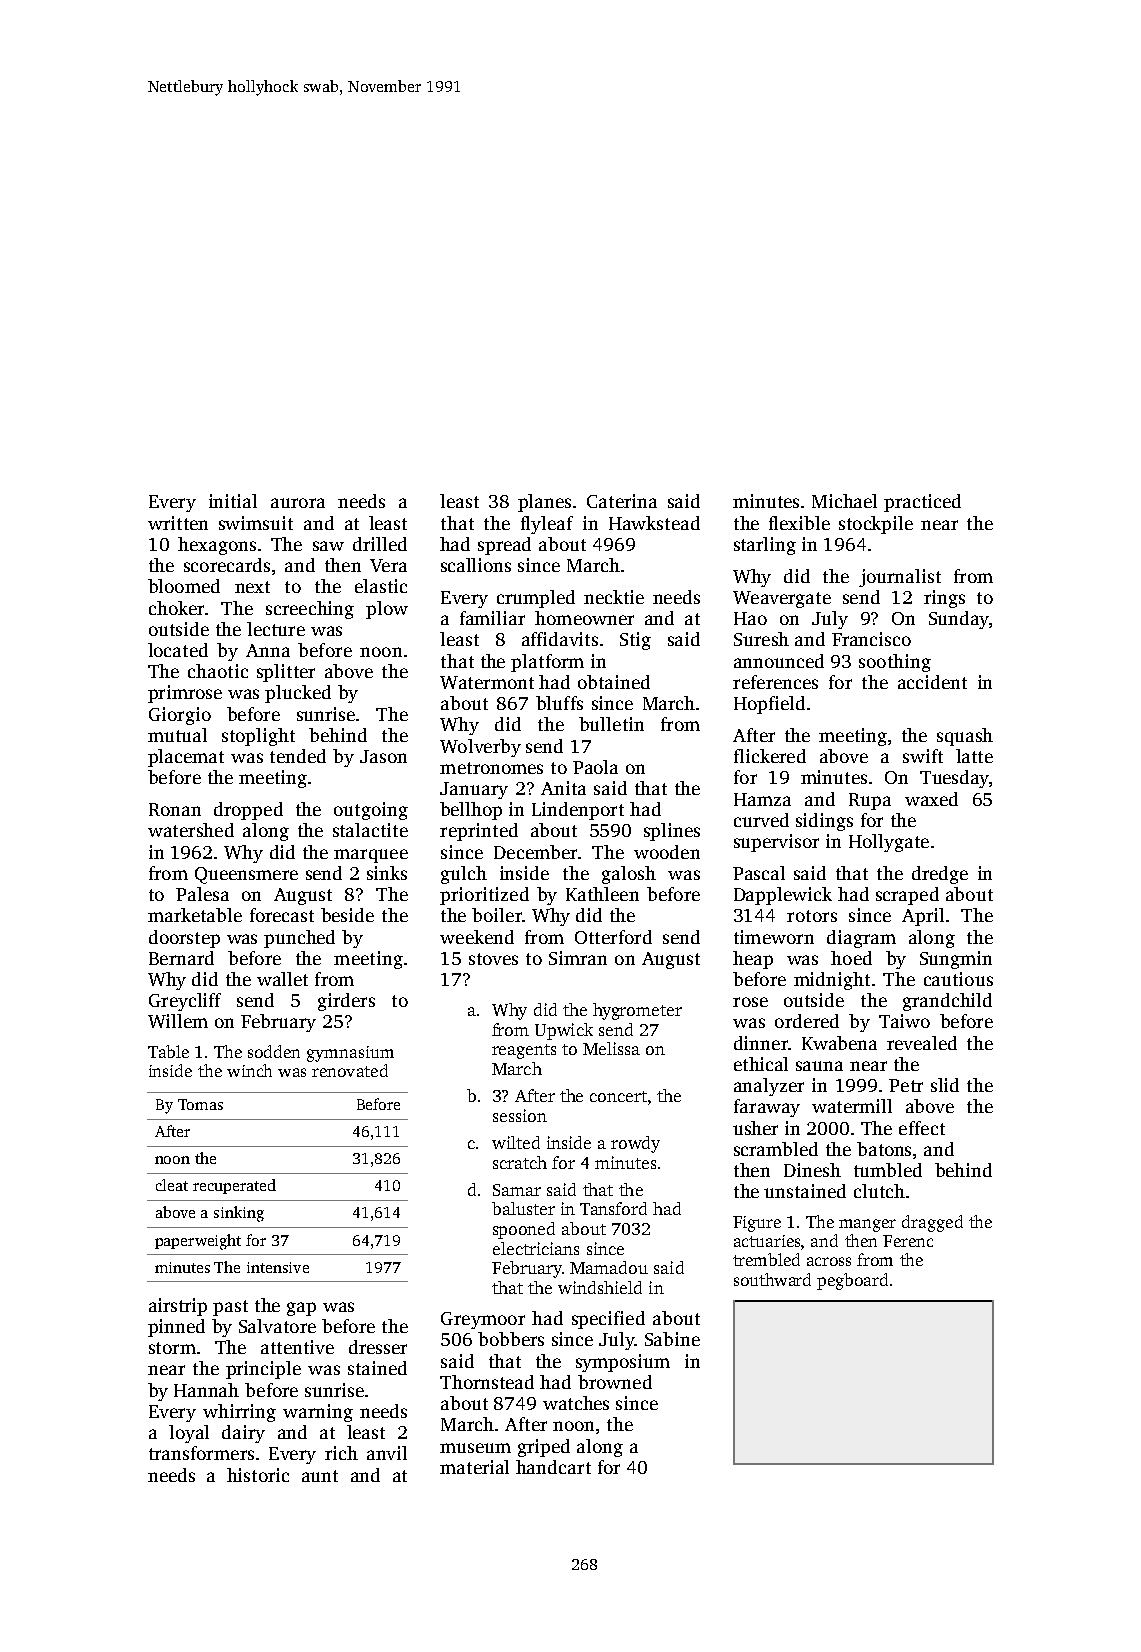 This page has width=1141, height=1652. What do you see at coordinates (298, 503) in the page?
I see `aurora` at bounding box center [298, 503].
